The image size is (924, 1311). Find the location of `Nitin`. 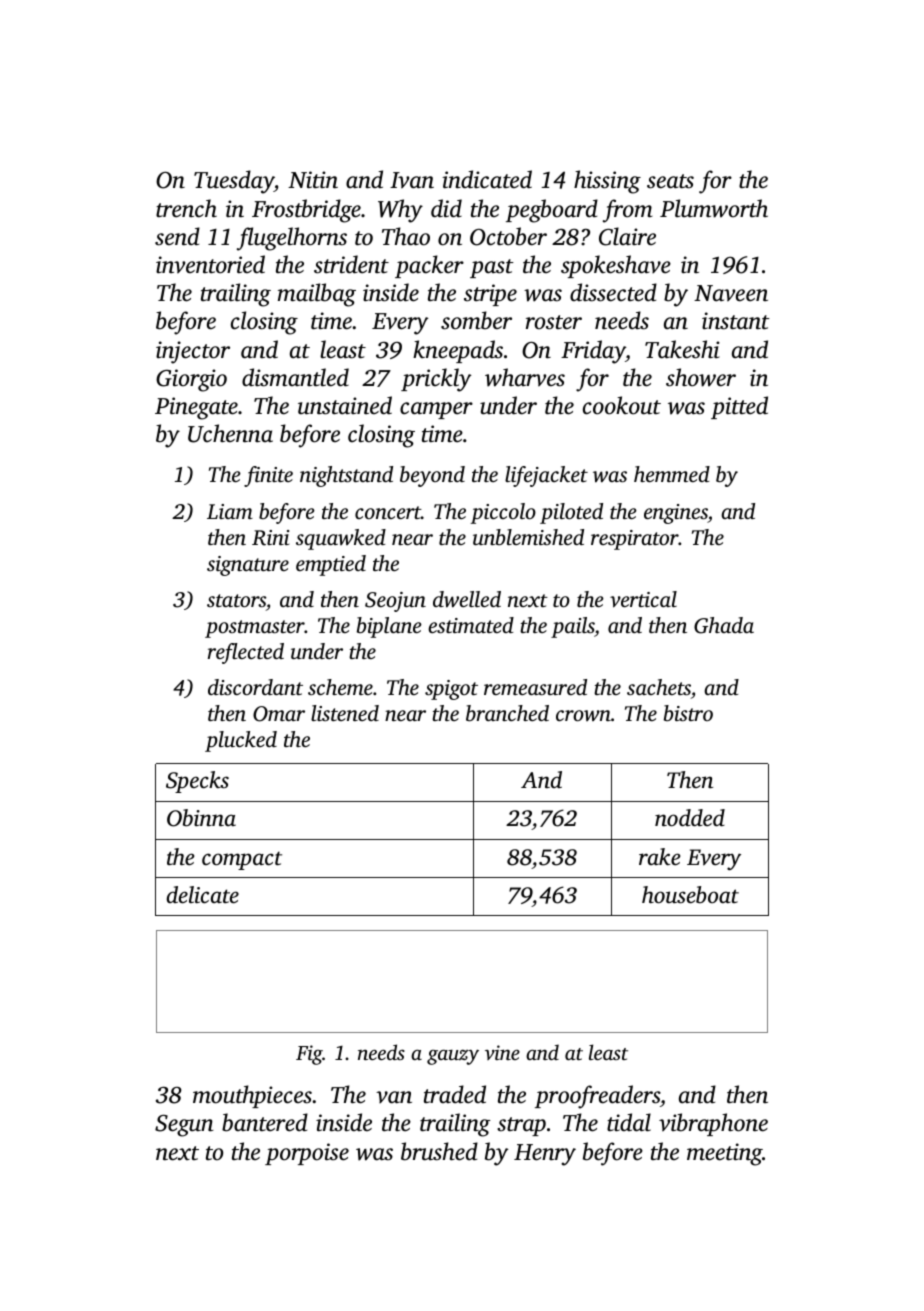

Nitin is located at coordinates (313, 180).
